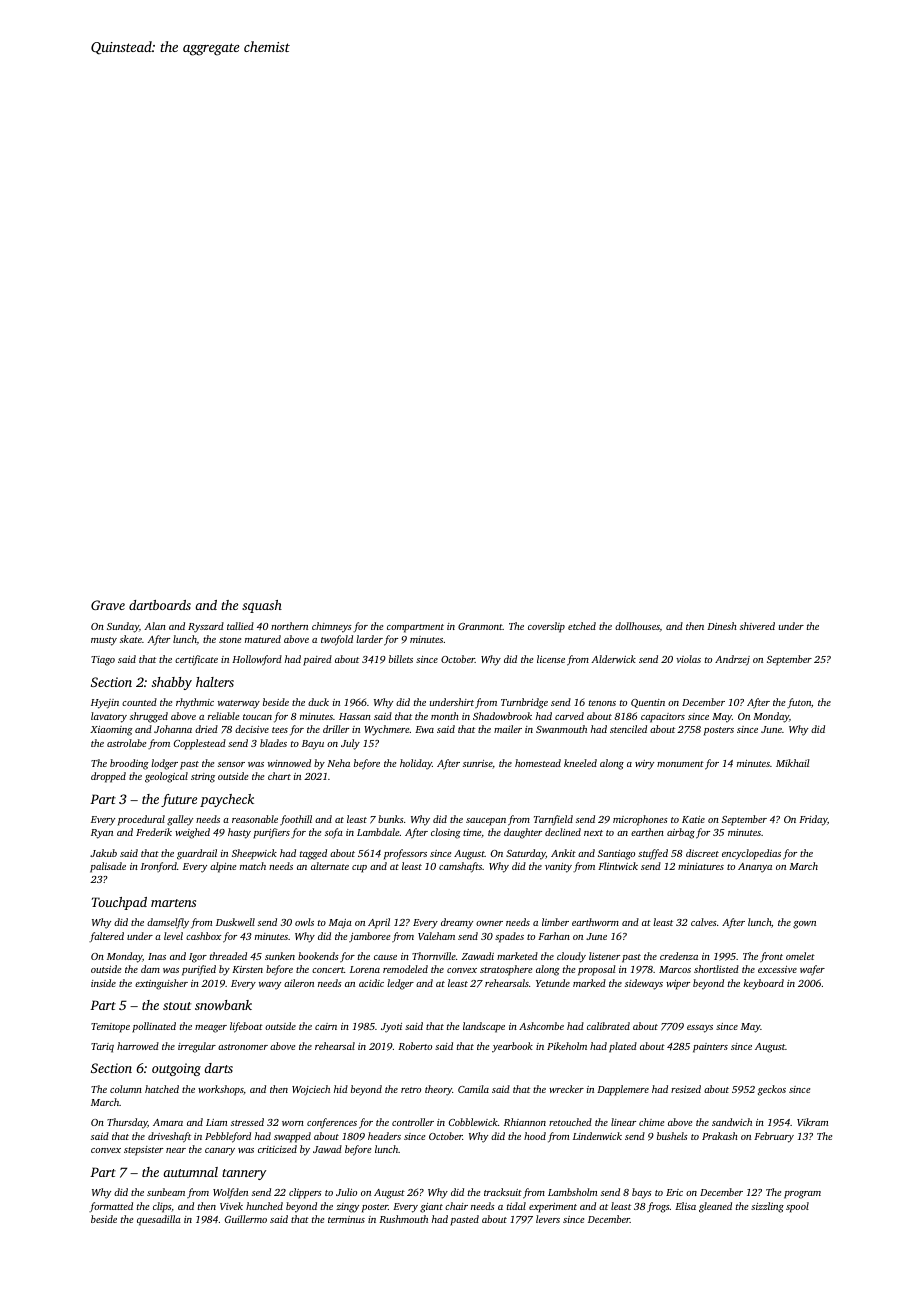 The image size is (924, 1308). I want to click on quesadilla, so click(159, 1220).
